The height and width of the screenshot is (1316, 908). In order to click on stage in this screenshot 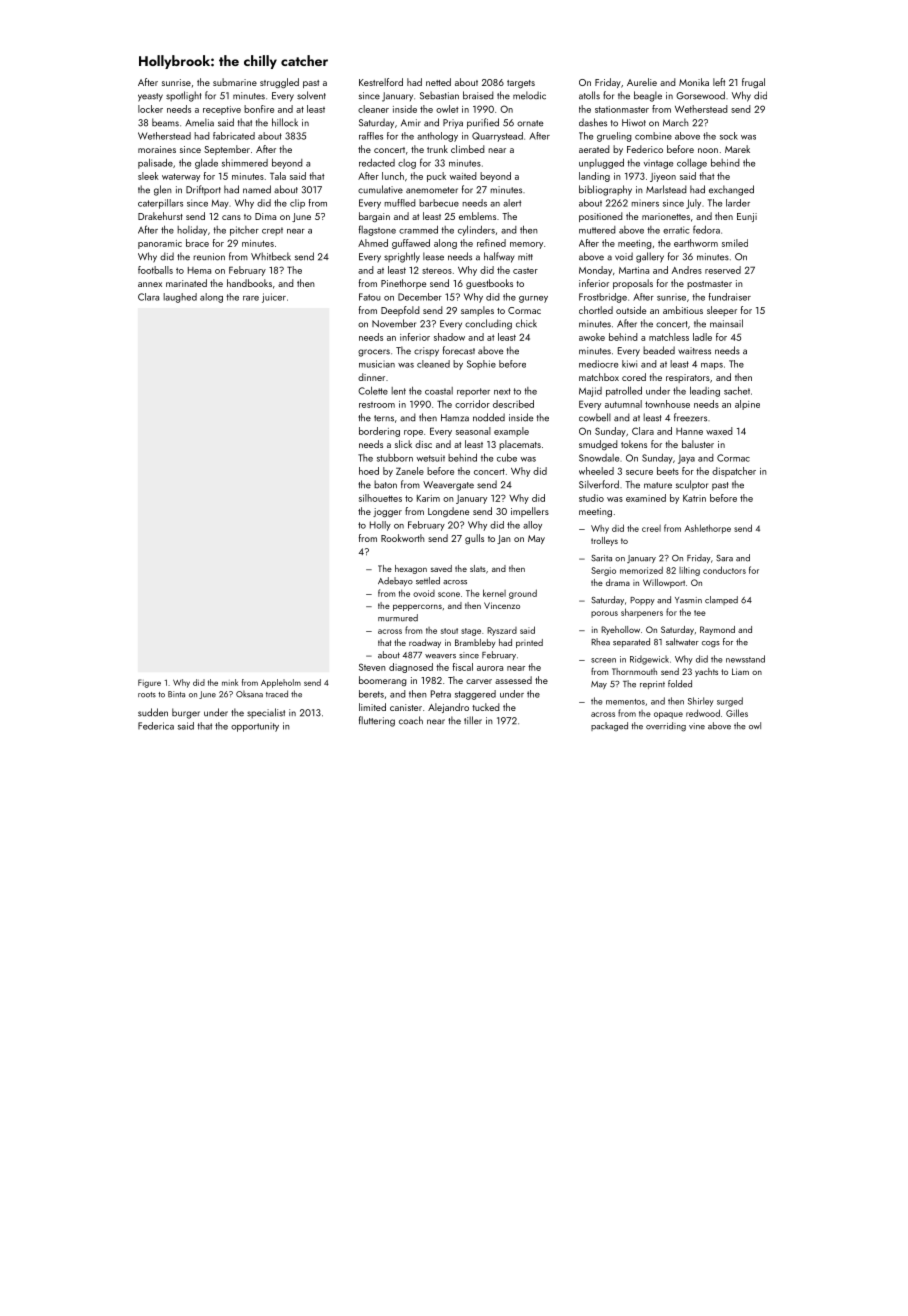, I will do `click(471, 632)`.
